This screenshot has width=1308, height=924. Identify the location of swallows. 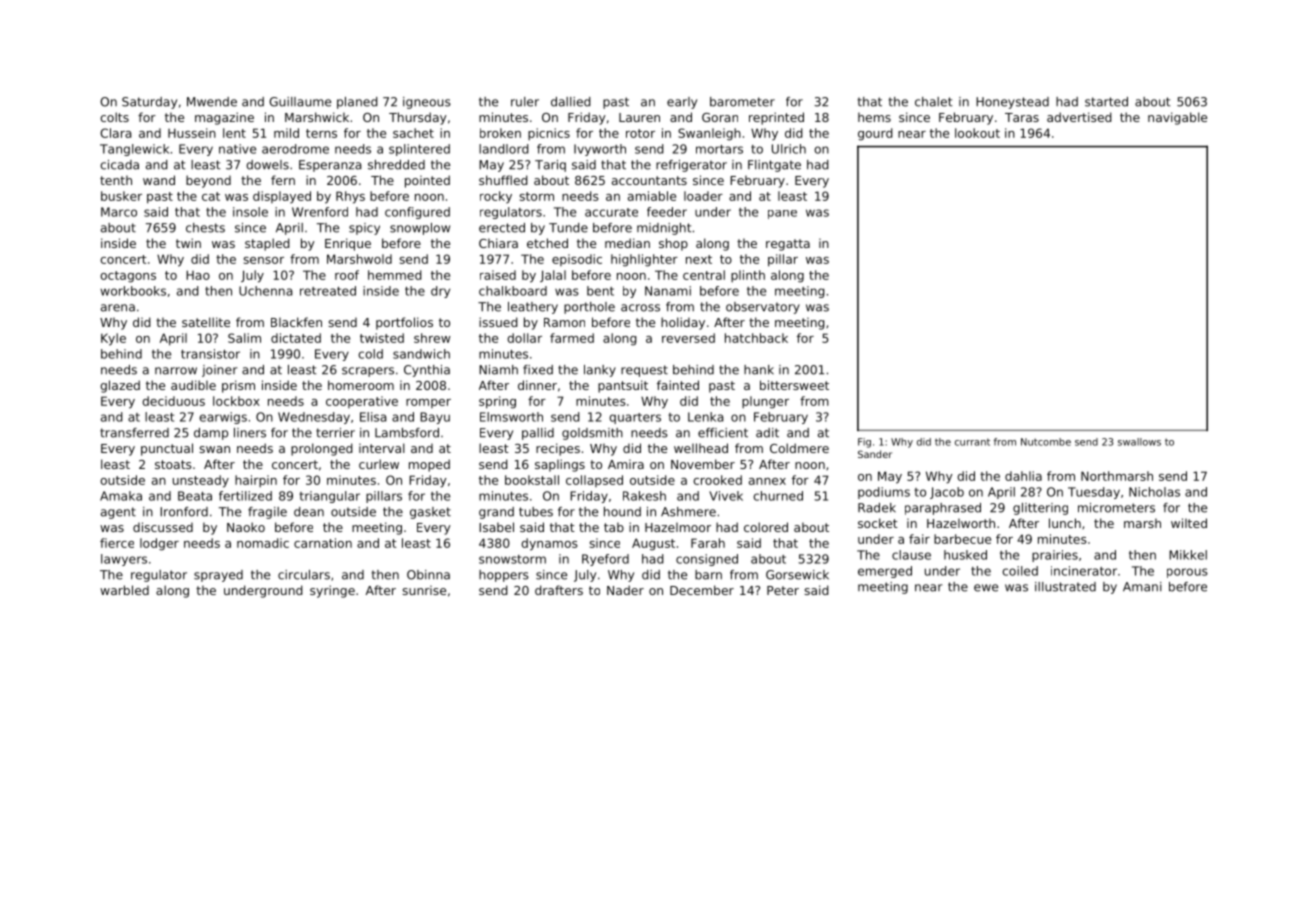
(1139, 442).
